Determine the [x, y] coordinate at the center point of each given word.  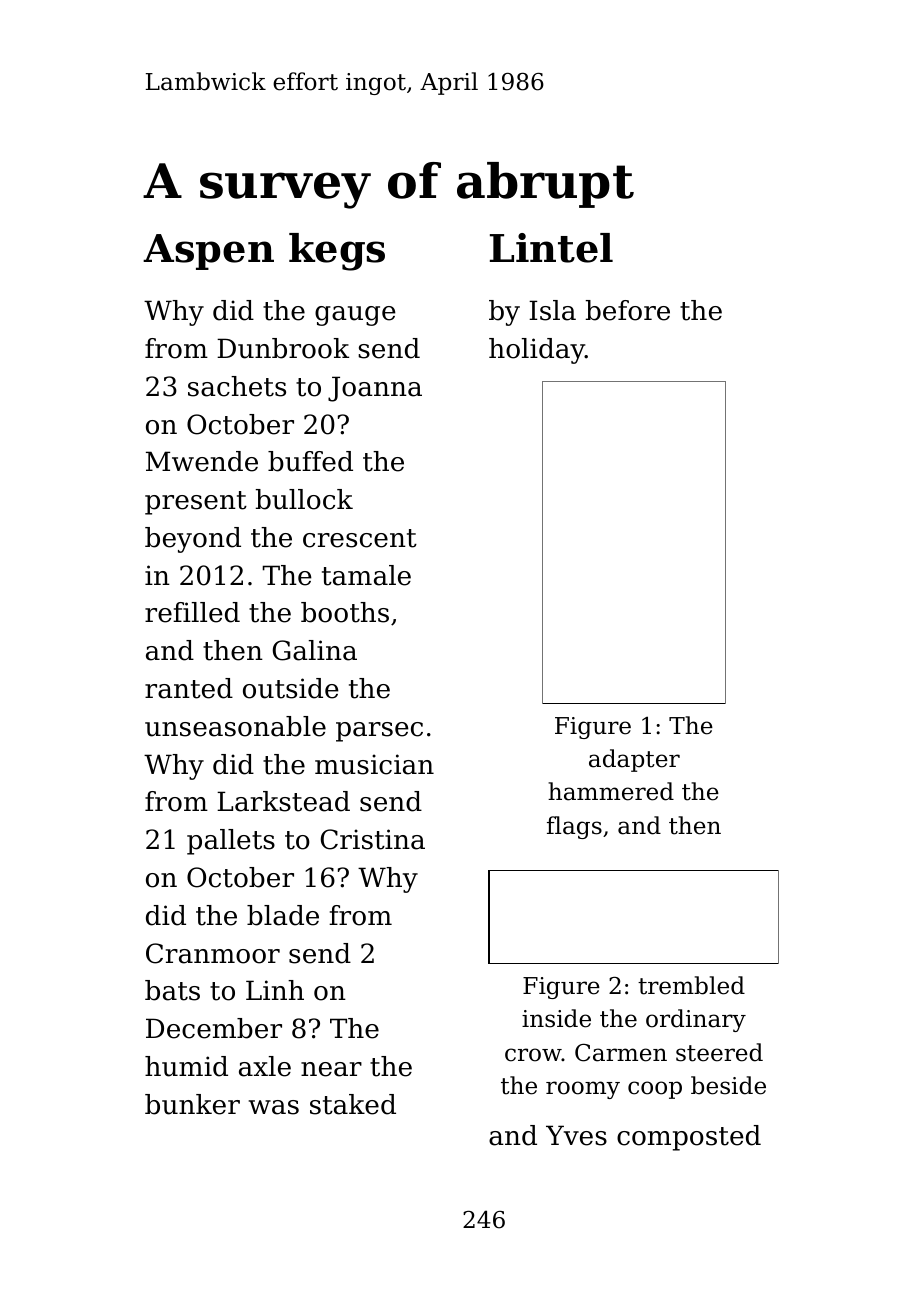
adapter [634, 760]
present [196, 503]
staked [353, 1104]
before [628, 310]
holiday [537, 351]
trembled [691, 985]
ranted [189, 688]
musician [374, 764]
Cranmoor [213, 953]
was [274, 1107]
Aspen [208, 252]
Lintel [551, 248]
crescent [360, 538]
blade [283, 915]
